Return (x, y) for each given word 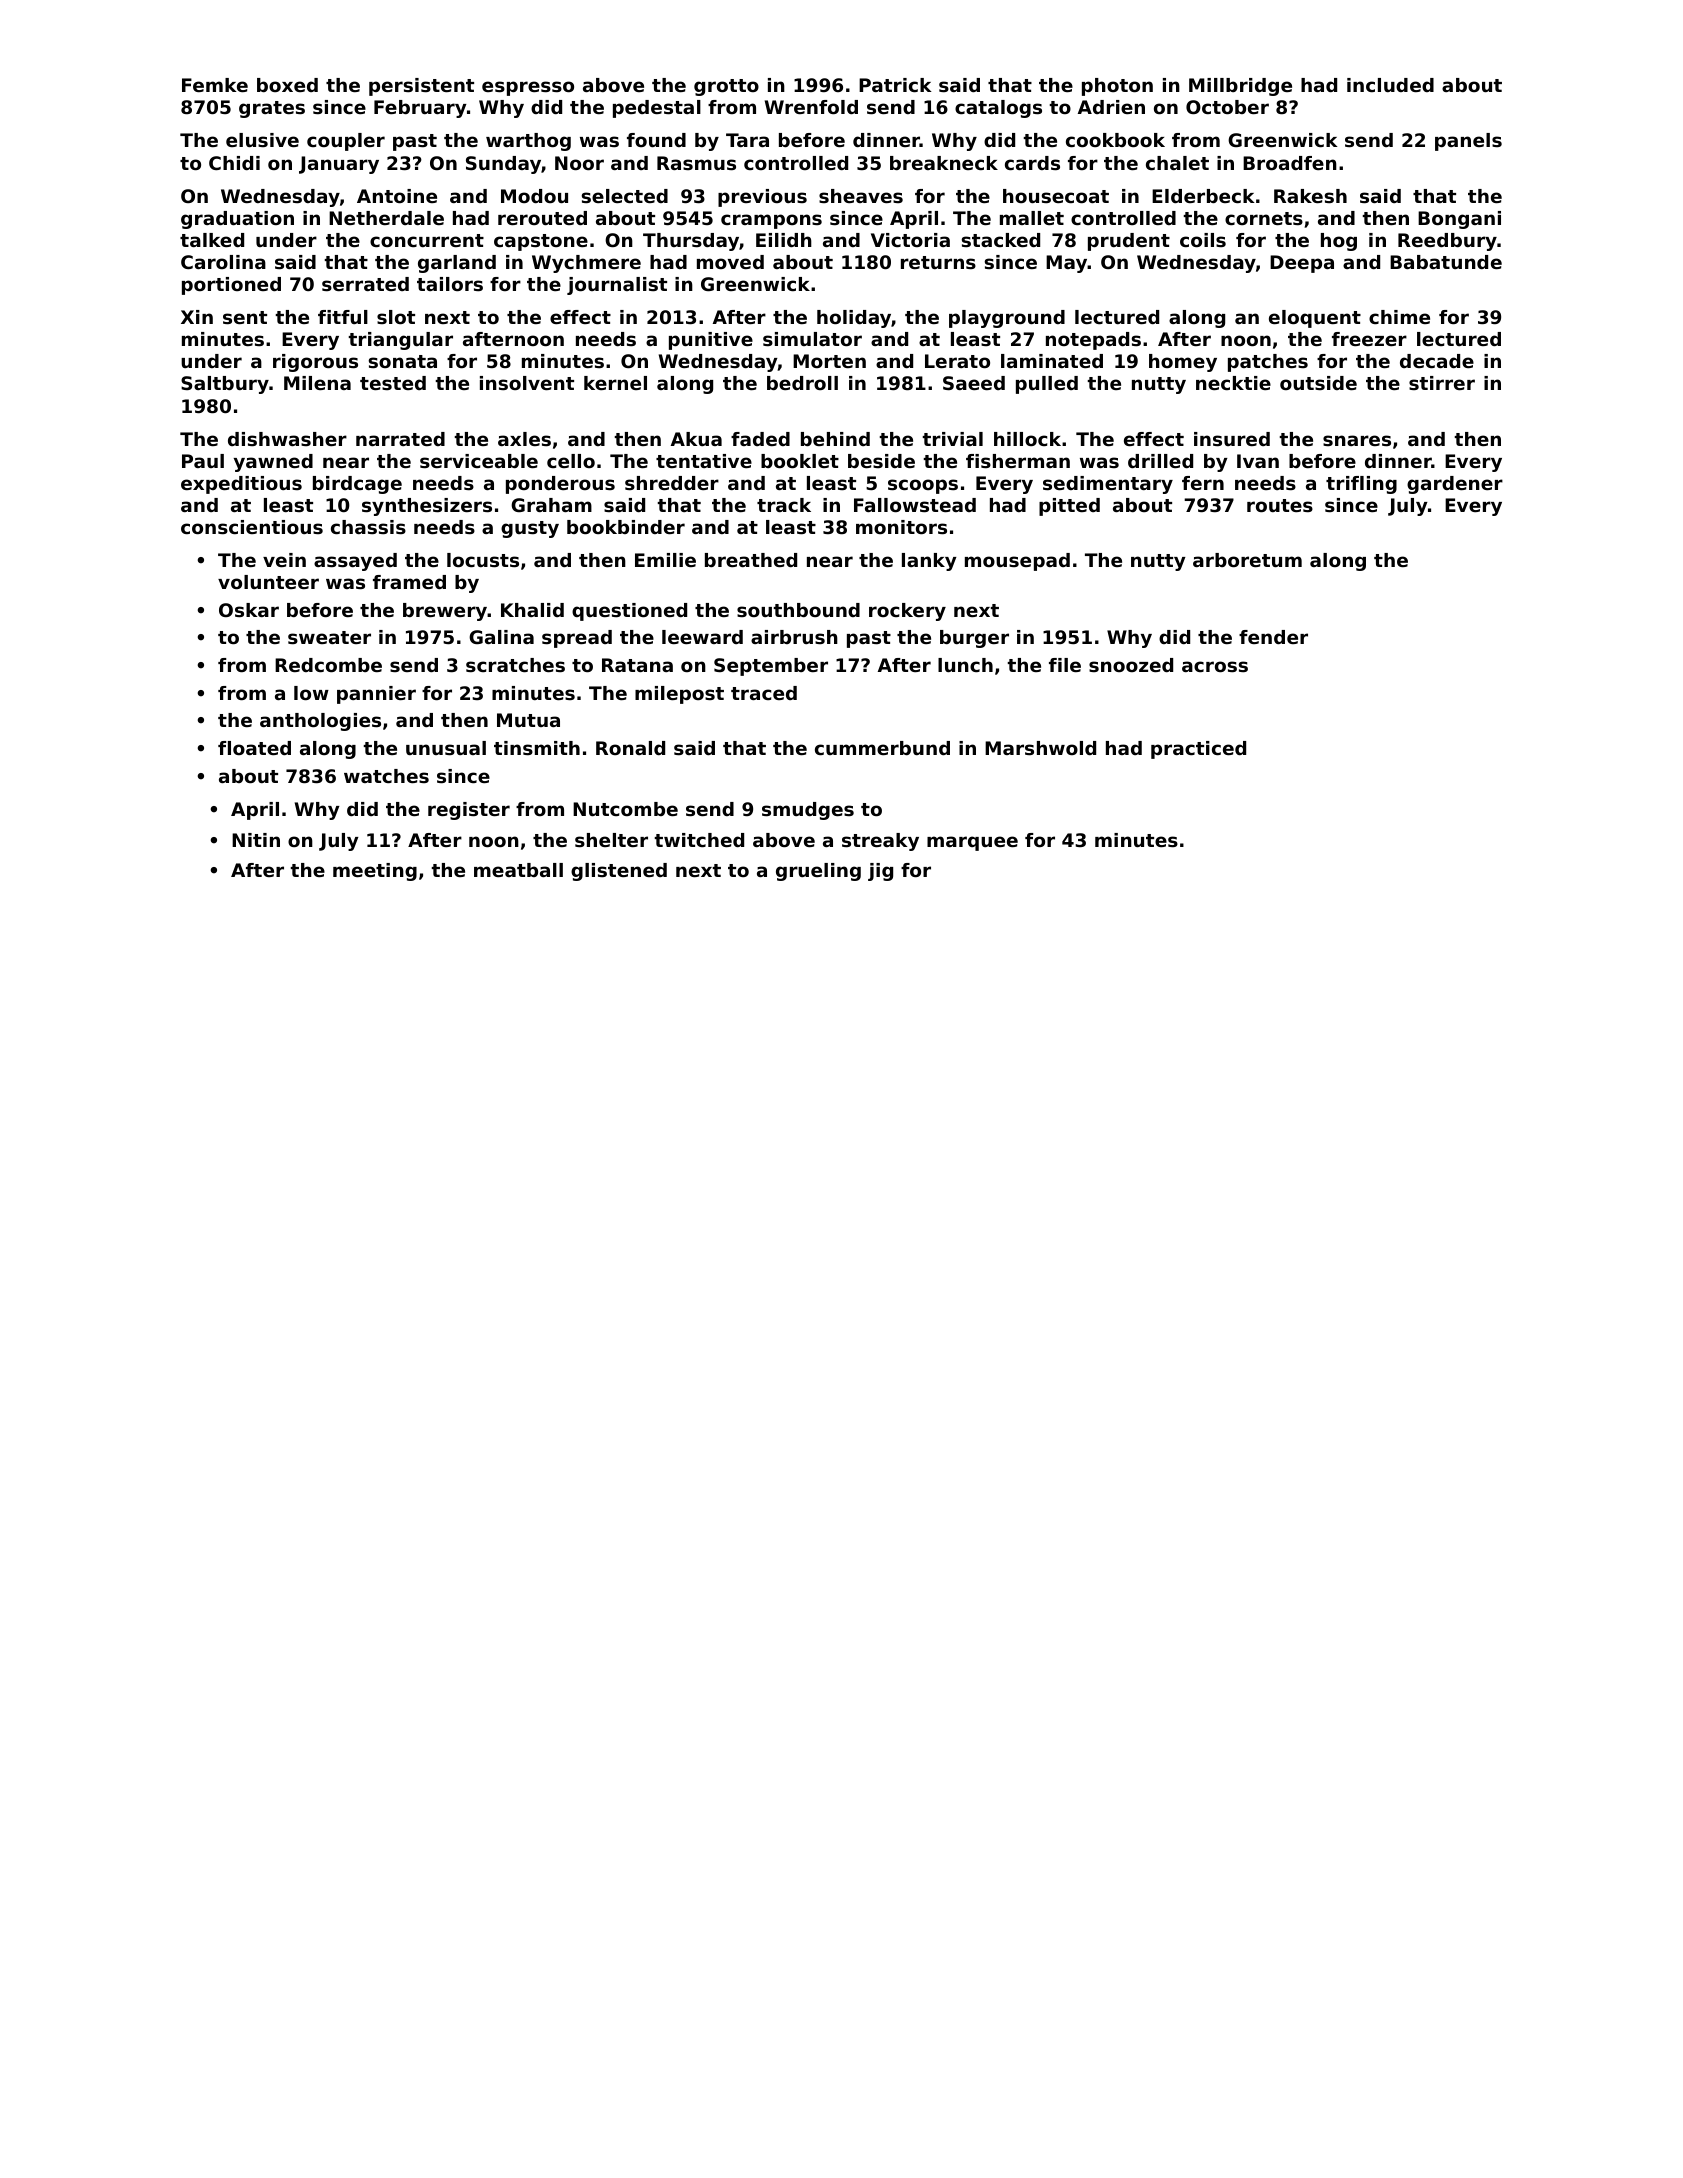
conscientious (252, 527)
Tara (747, 140)
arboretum (1247, 560)
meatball (518, 870)
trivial (952, 439)
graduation (237, 220)
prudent (1129, 242)
